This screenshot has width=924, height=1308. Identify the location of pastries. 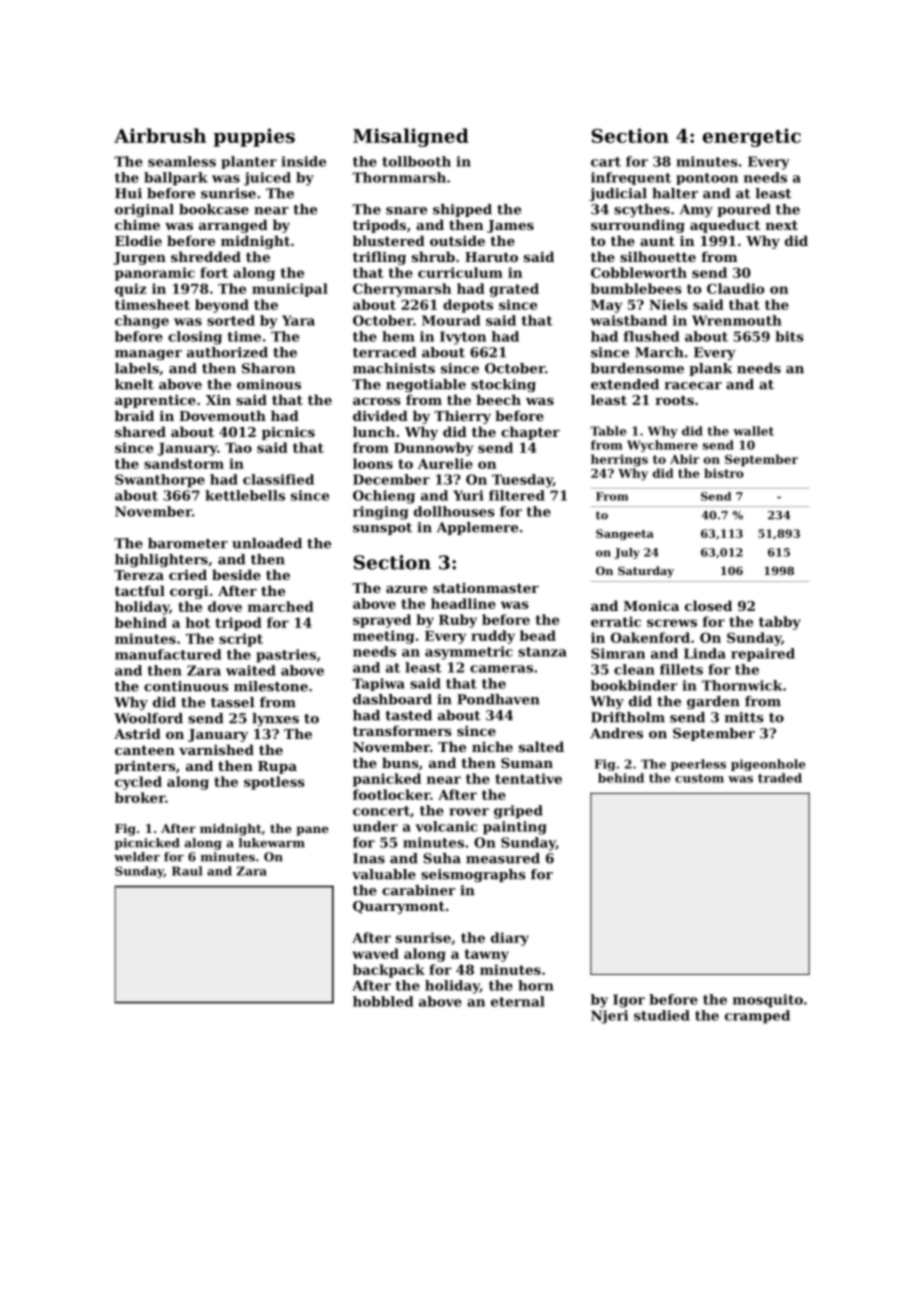
(286, 656).
